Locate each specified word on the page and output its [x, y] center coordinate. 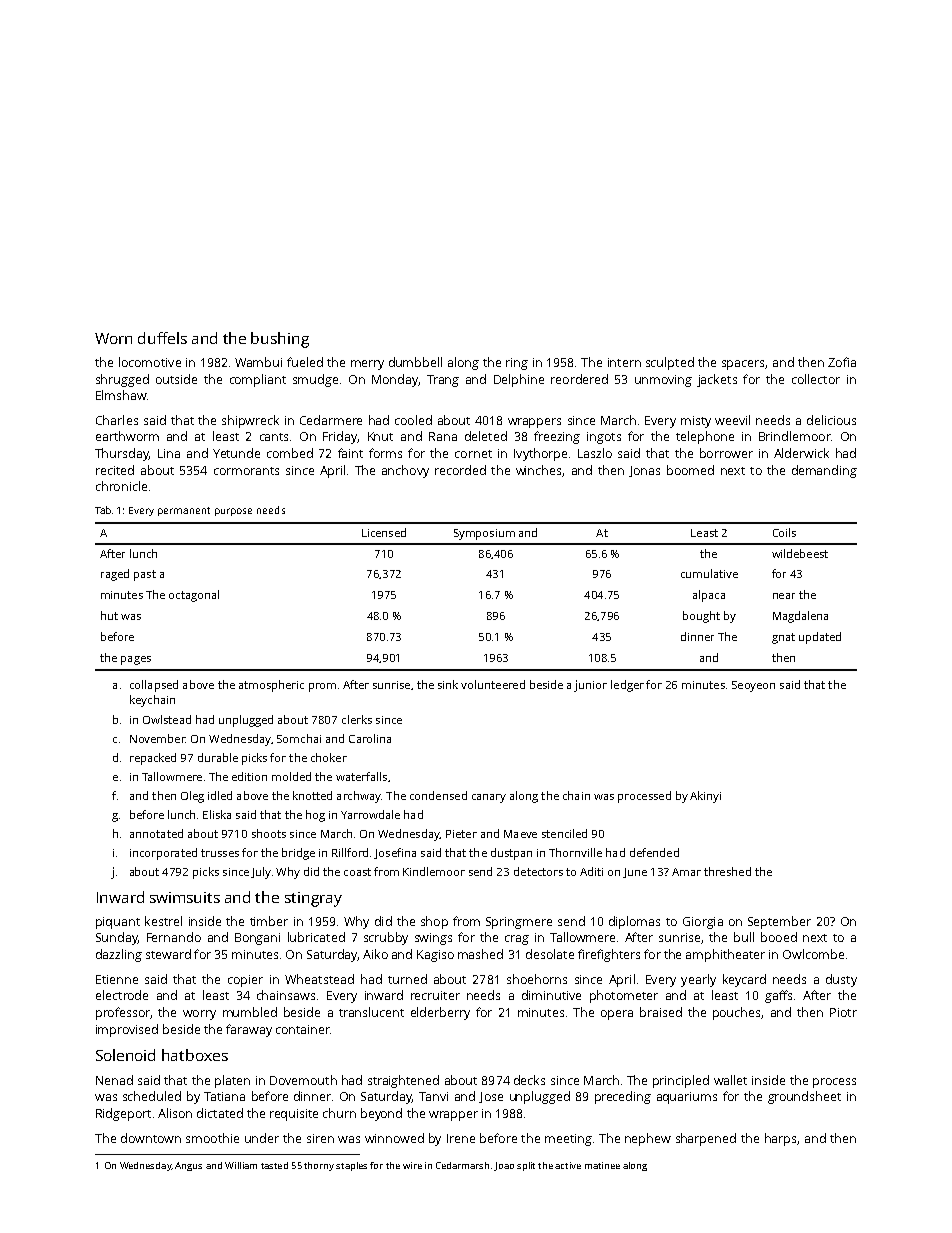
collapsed [154, 686]
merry [367, 365]
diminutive [551, 995]
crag [517, 940]
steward [168, 954]
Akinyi [705, 797]
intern [624, 362]
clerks [357, 719]
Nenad [114, 1080]
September [779, 922]
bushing [280, 340]
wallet [730, 1080]
